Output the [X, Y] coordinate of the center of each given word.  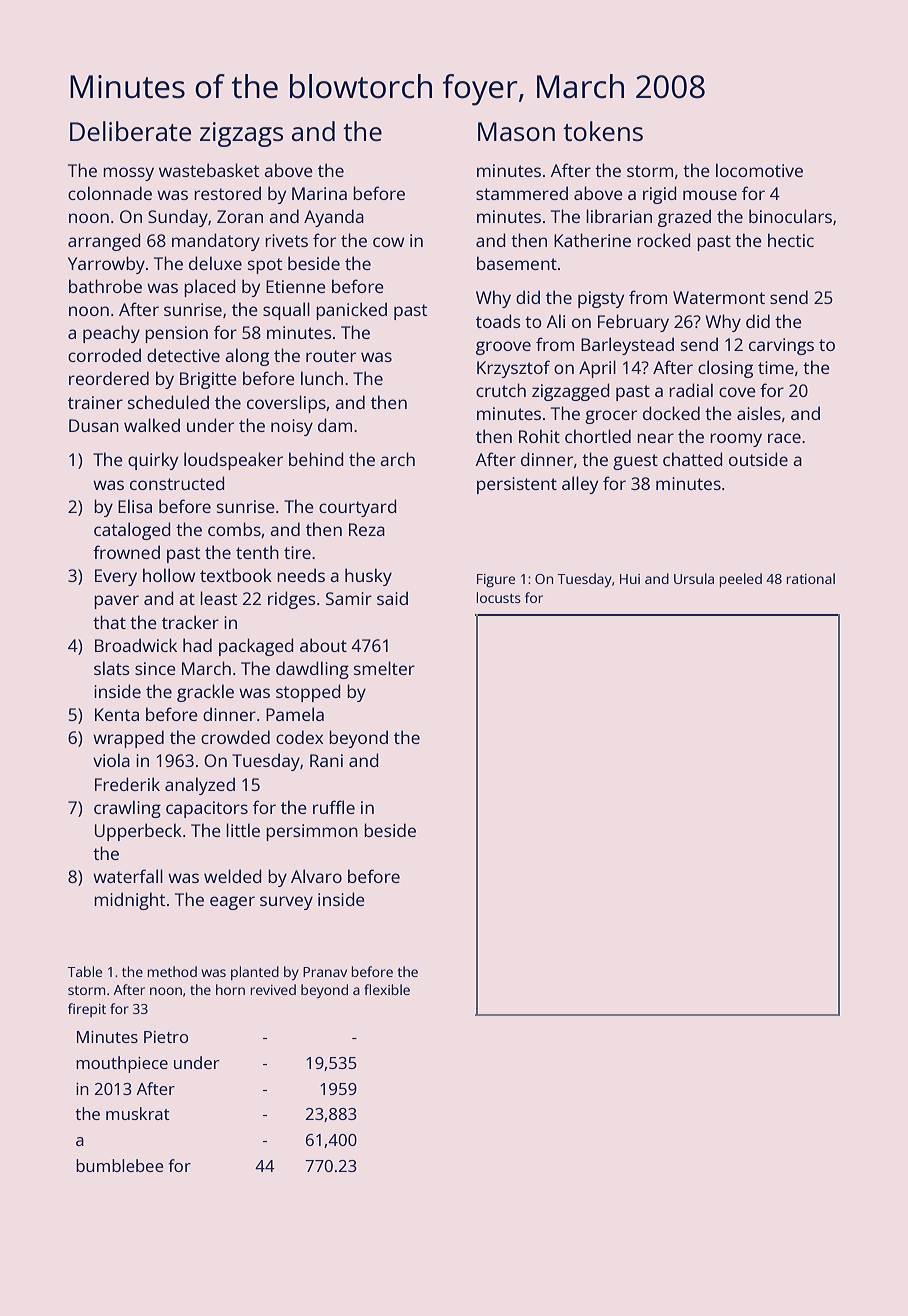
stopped [308, 693]
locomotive [759, 170]
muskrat [138, 1113]
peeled [741, 580]
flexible [387, 989]
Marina [319, 193]
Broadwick [136, 645]
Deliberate [130, 131]
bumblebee [119, 1165]
